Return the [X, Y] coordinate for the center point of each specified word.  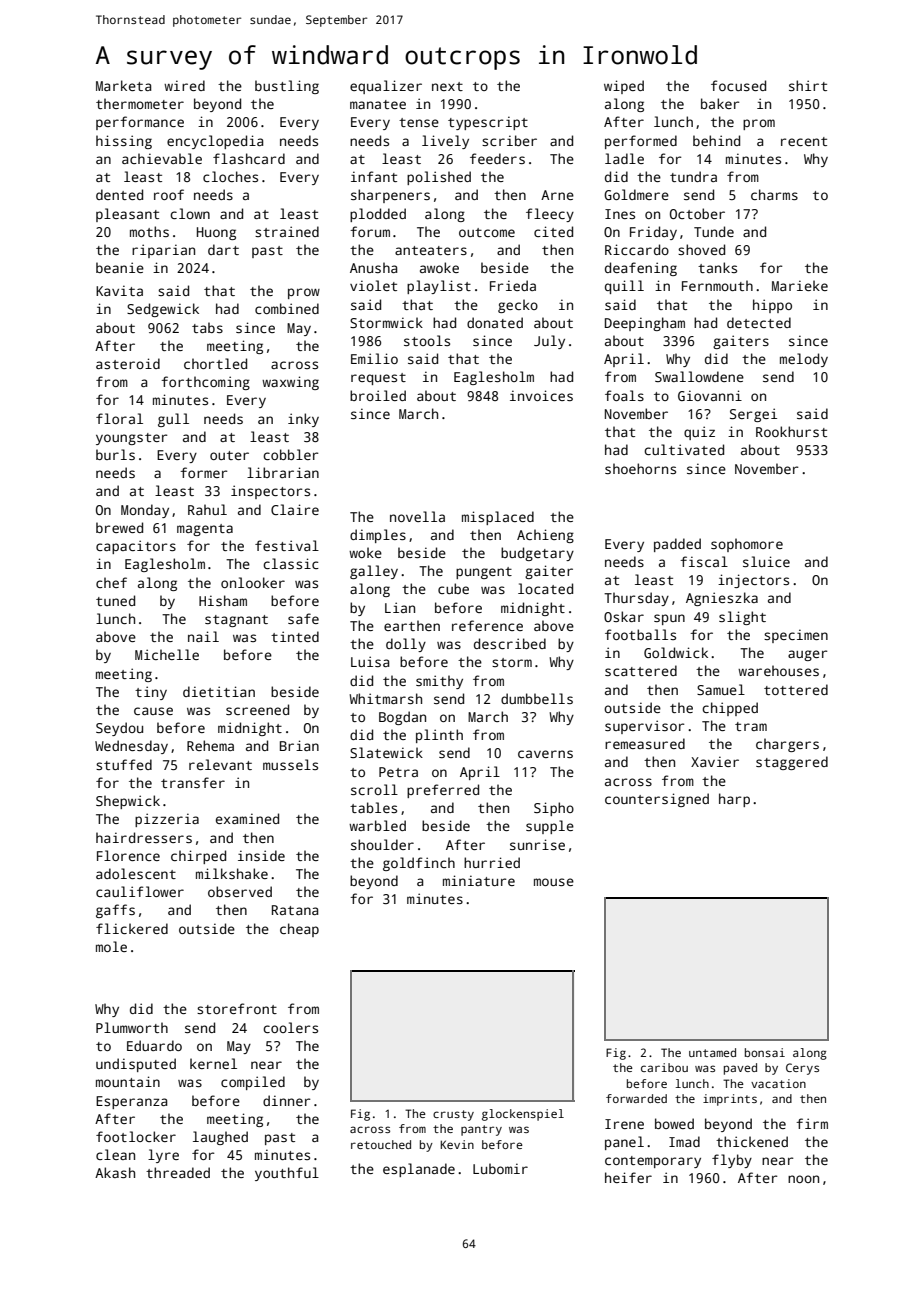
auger [807, 655]
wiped [624, 87]
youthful [287, 1174]
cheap [299, 930]
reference [487, 625]
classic [291, 563]
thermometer [140, 103]
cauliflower [140, 891]
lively [445, 142]
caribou [664, 1067]
